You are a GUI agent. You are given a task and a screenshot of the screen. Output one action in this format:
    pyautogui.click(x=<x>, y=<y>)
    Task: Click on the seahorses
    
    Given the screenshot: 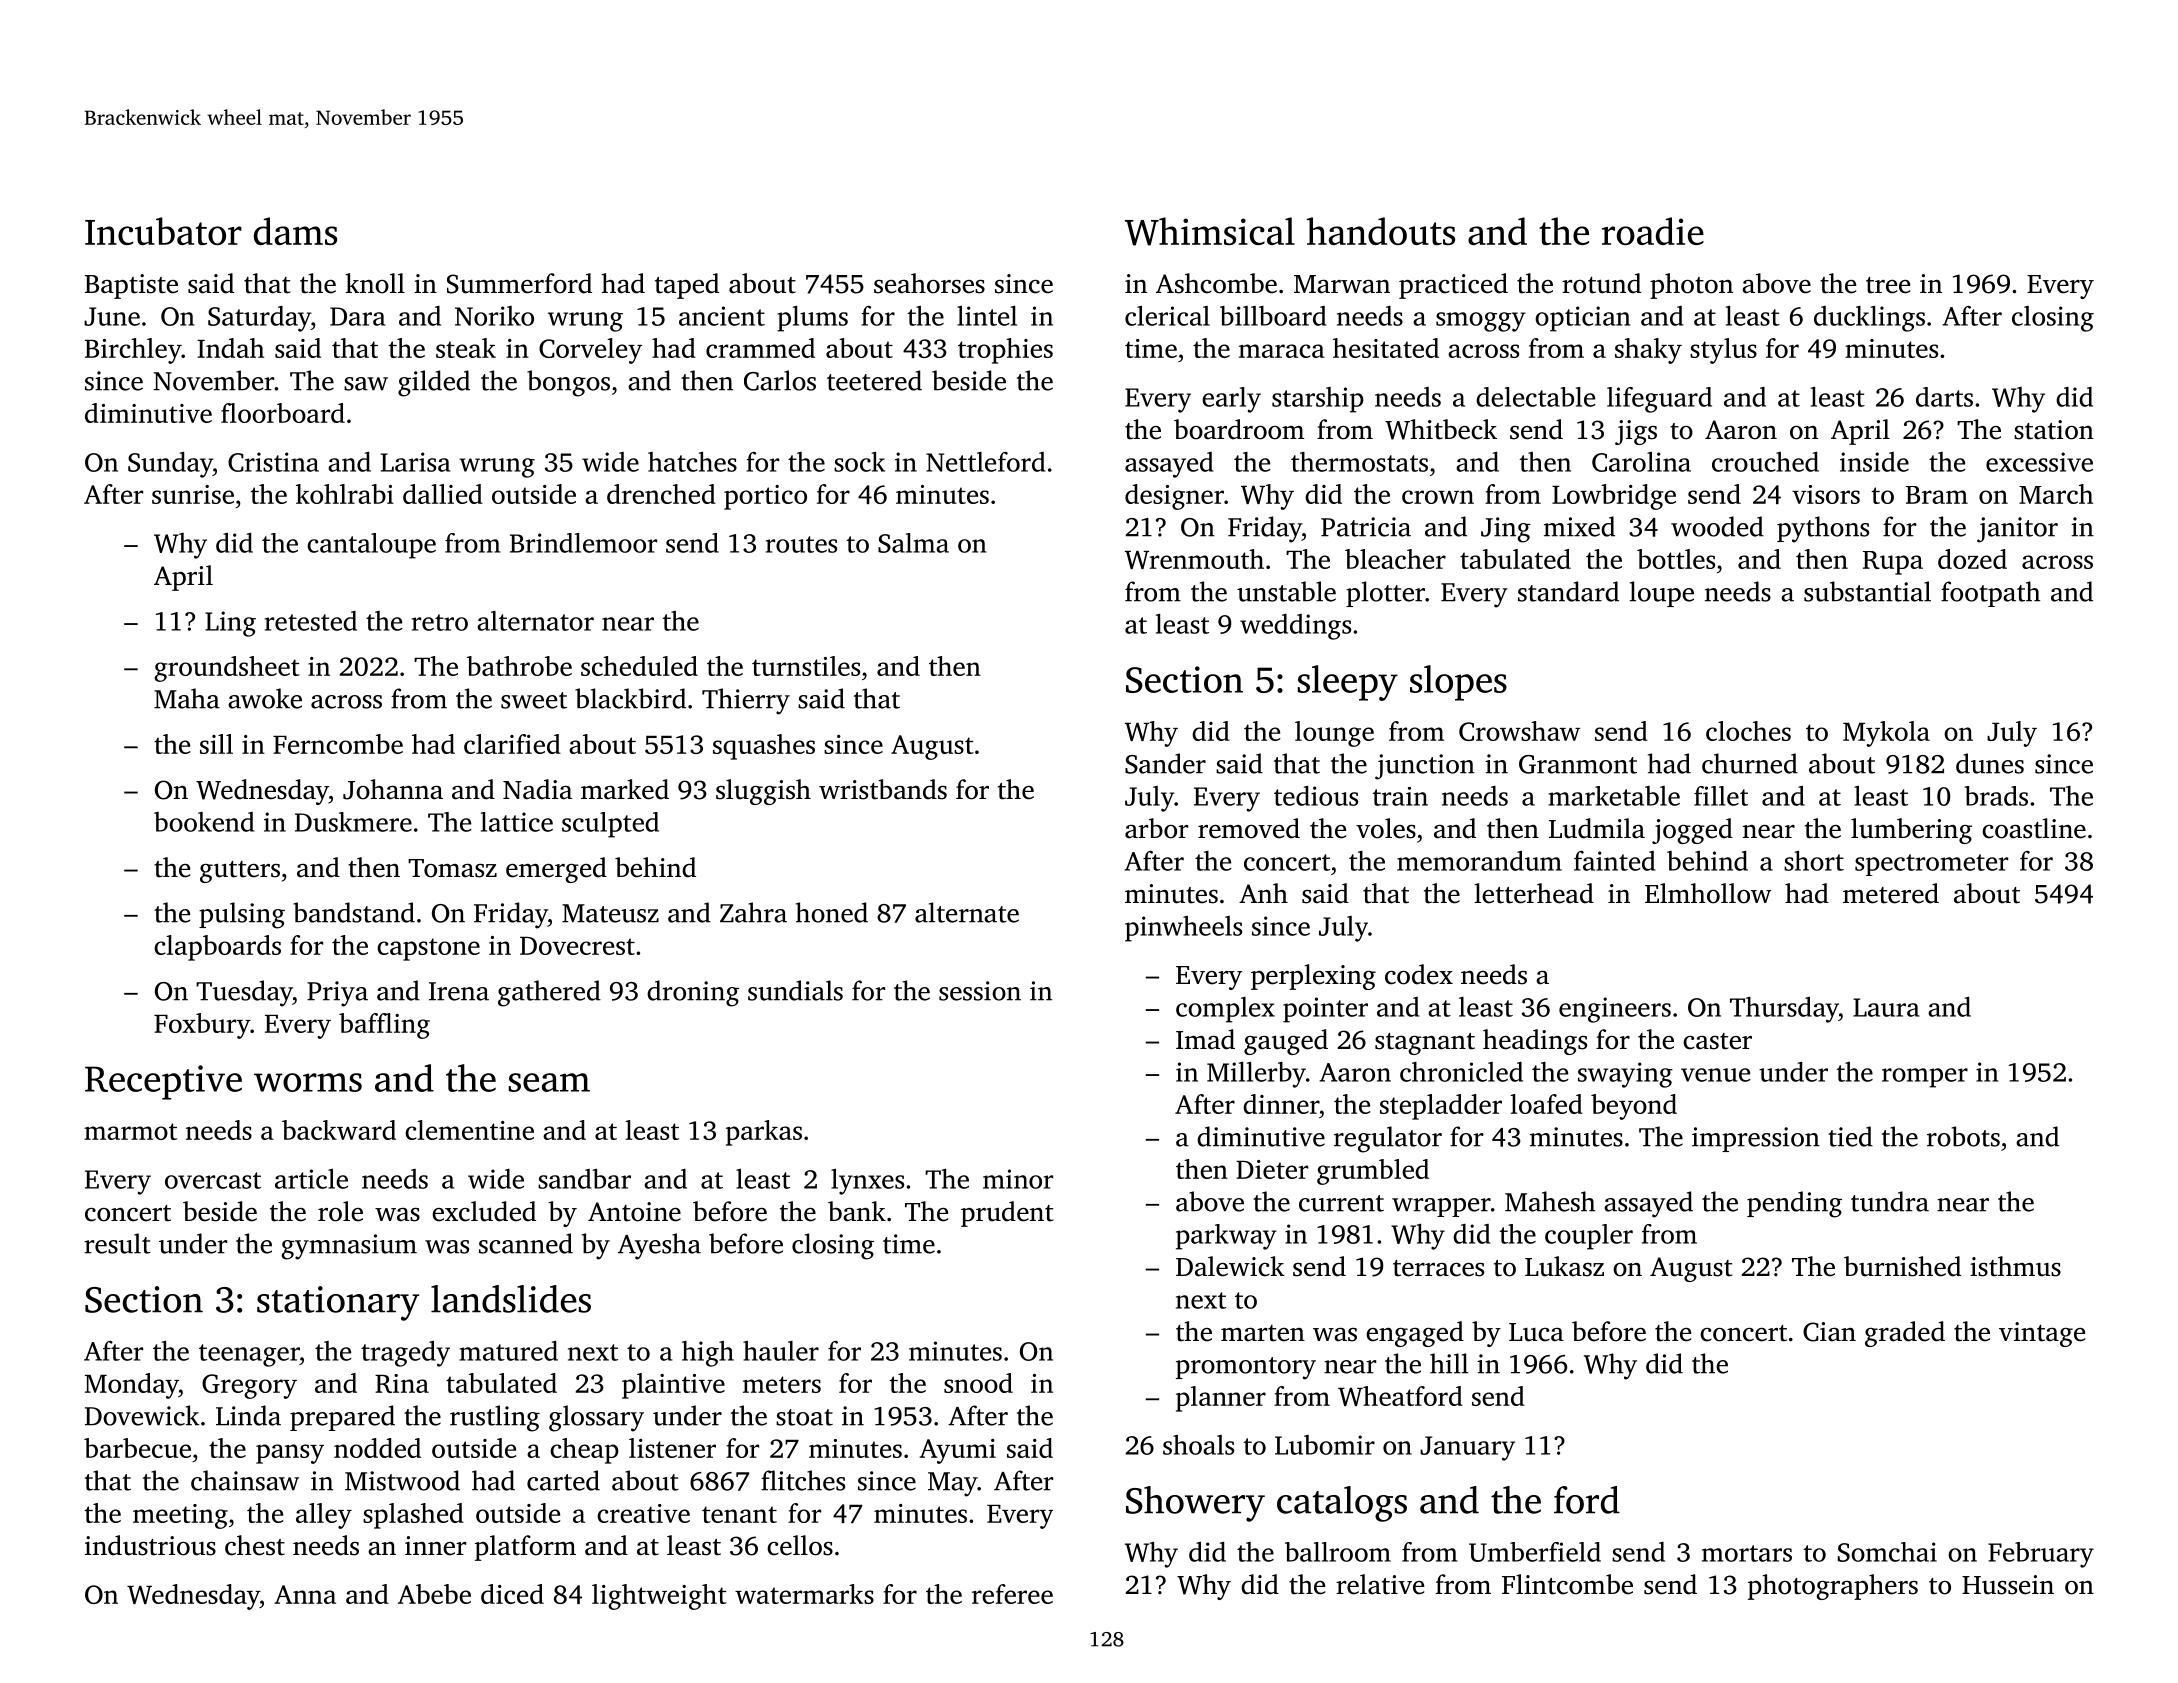 What is the action you would take?
    pyautogui.click(x=929, y=283)
